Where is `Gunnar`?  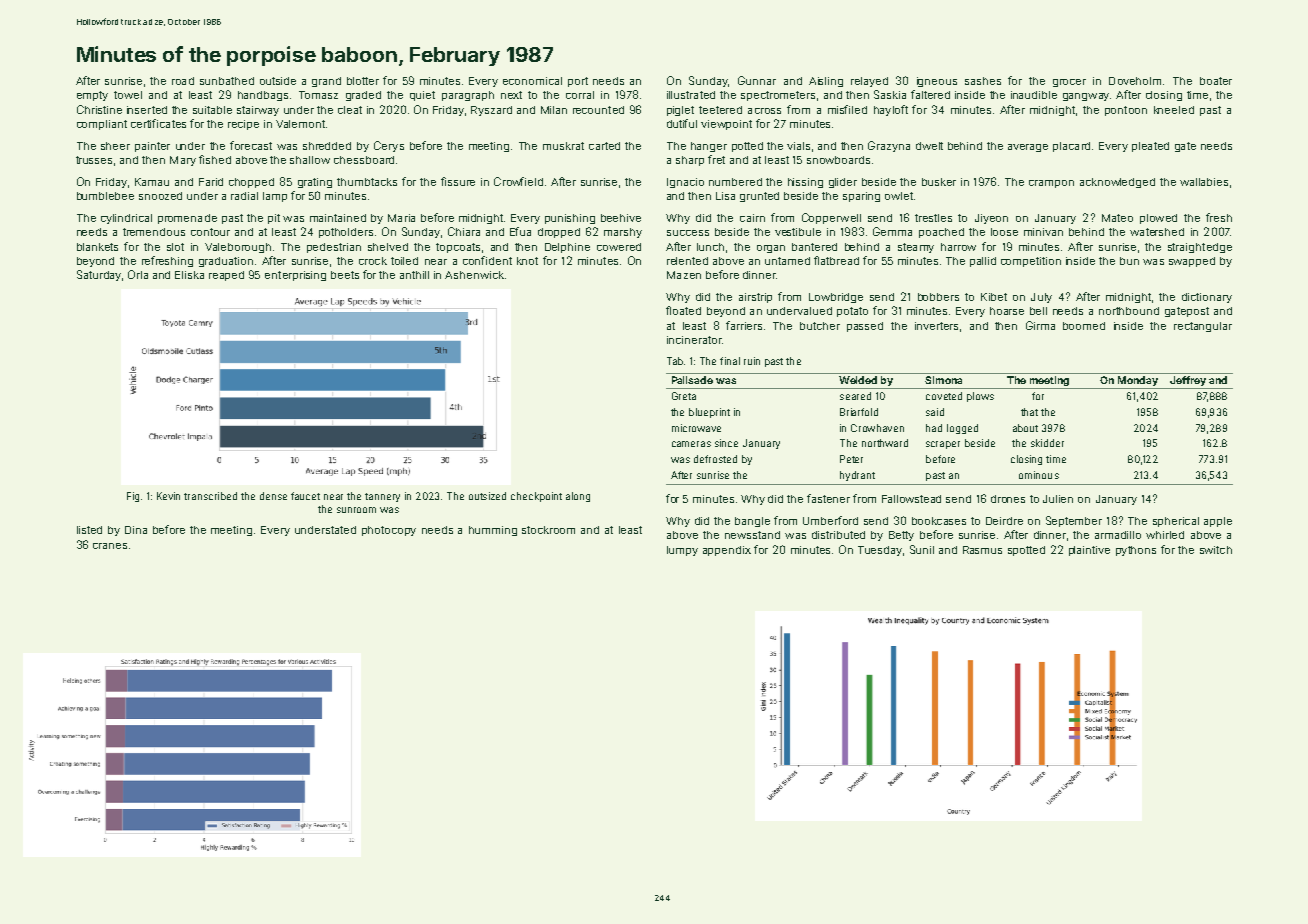
Gunnar is located at coordinates (757, 80).
